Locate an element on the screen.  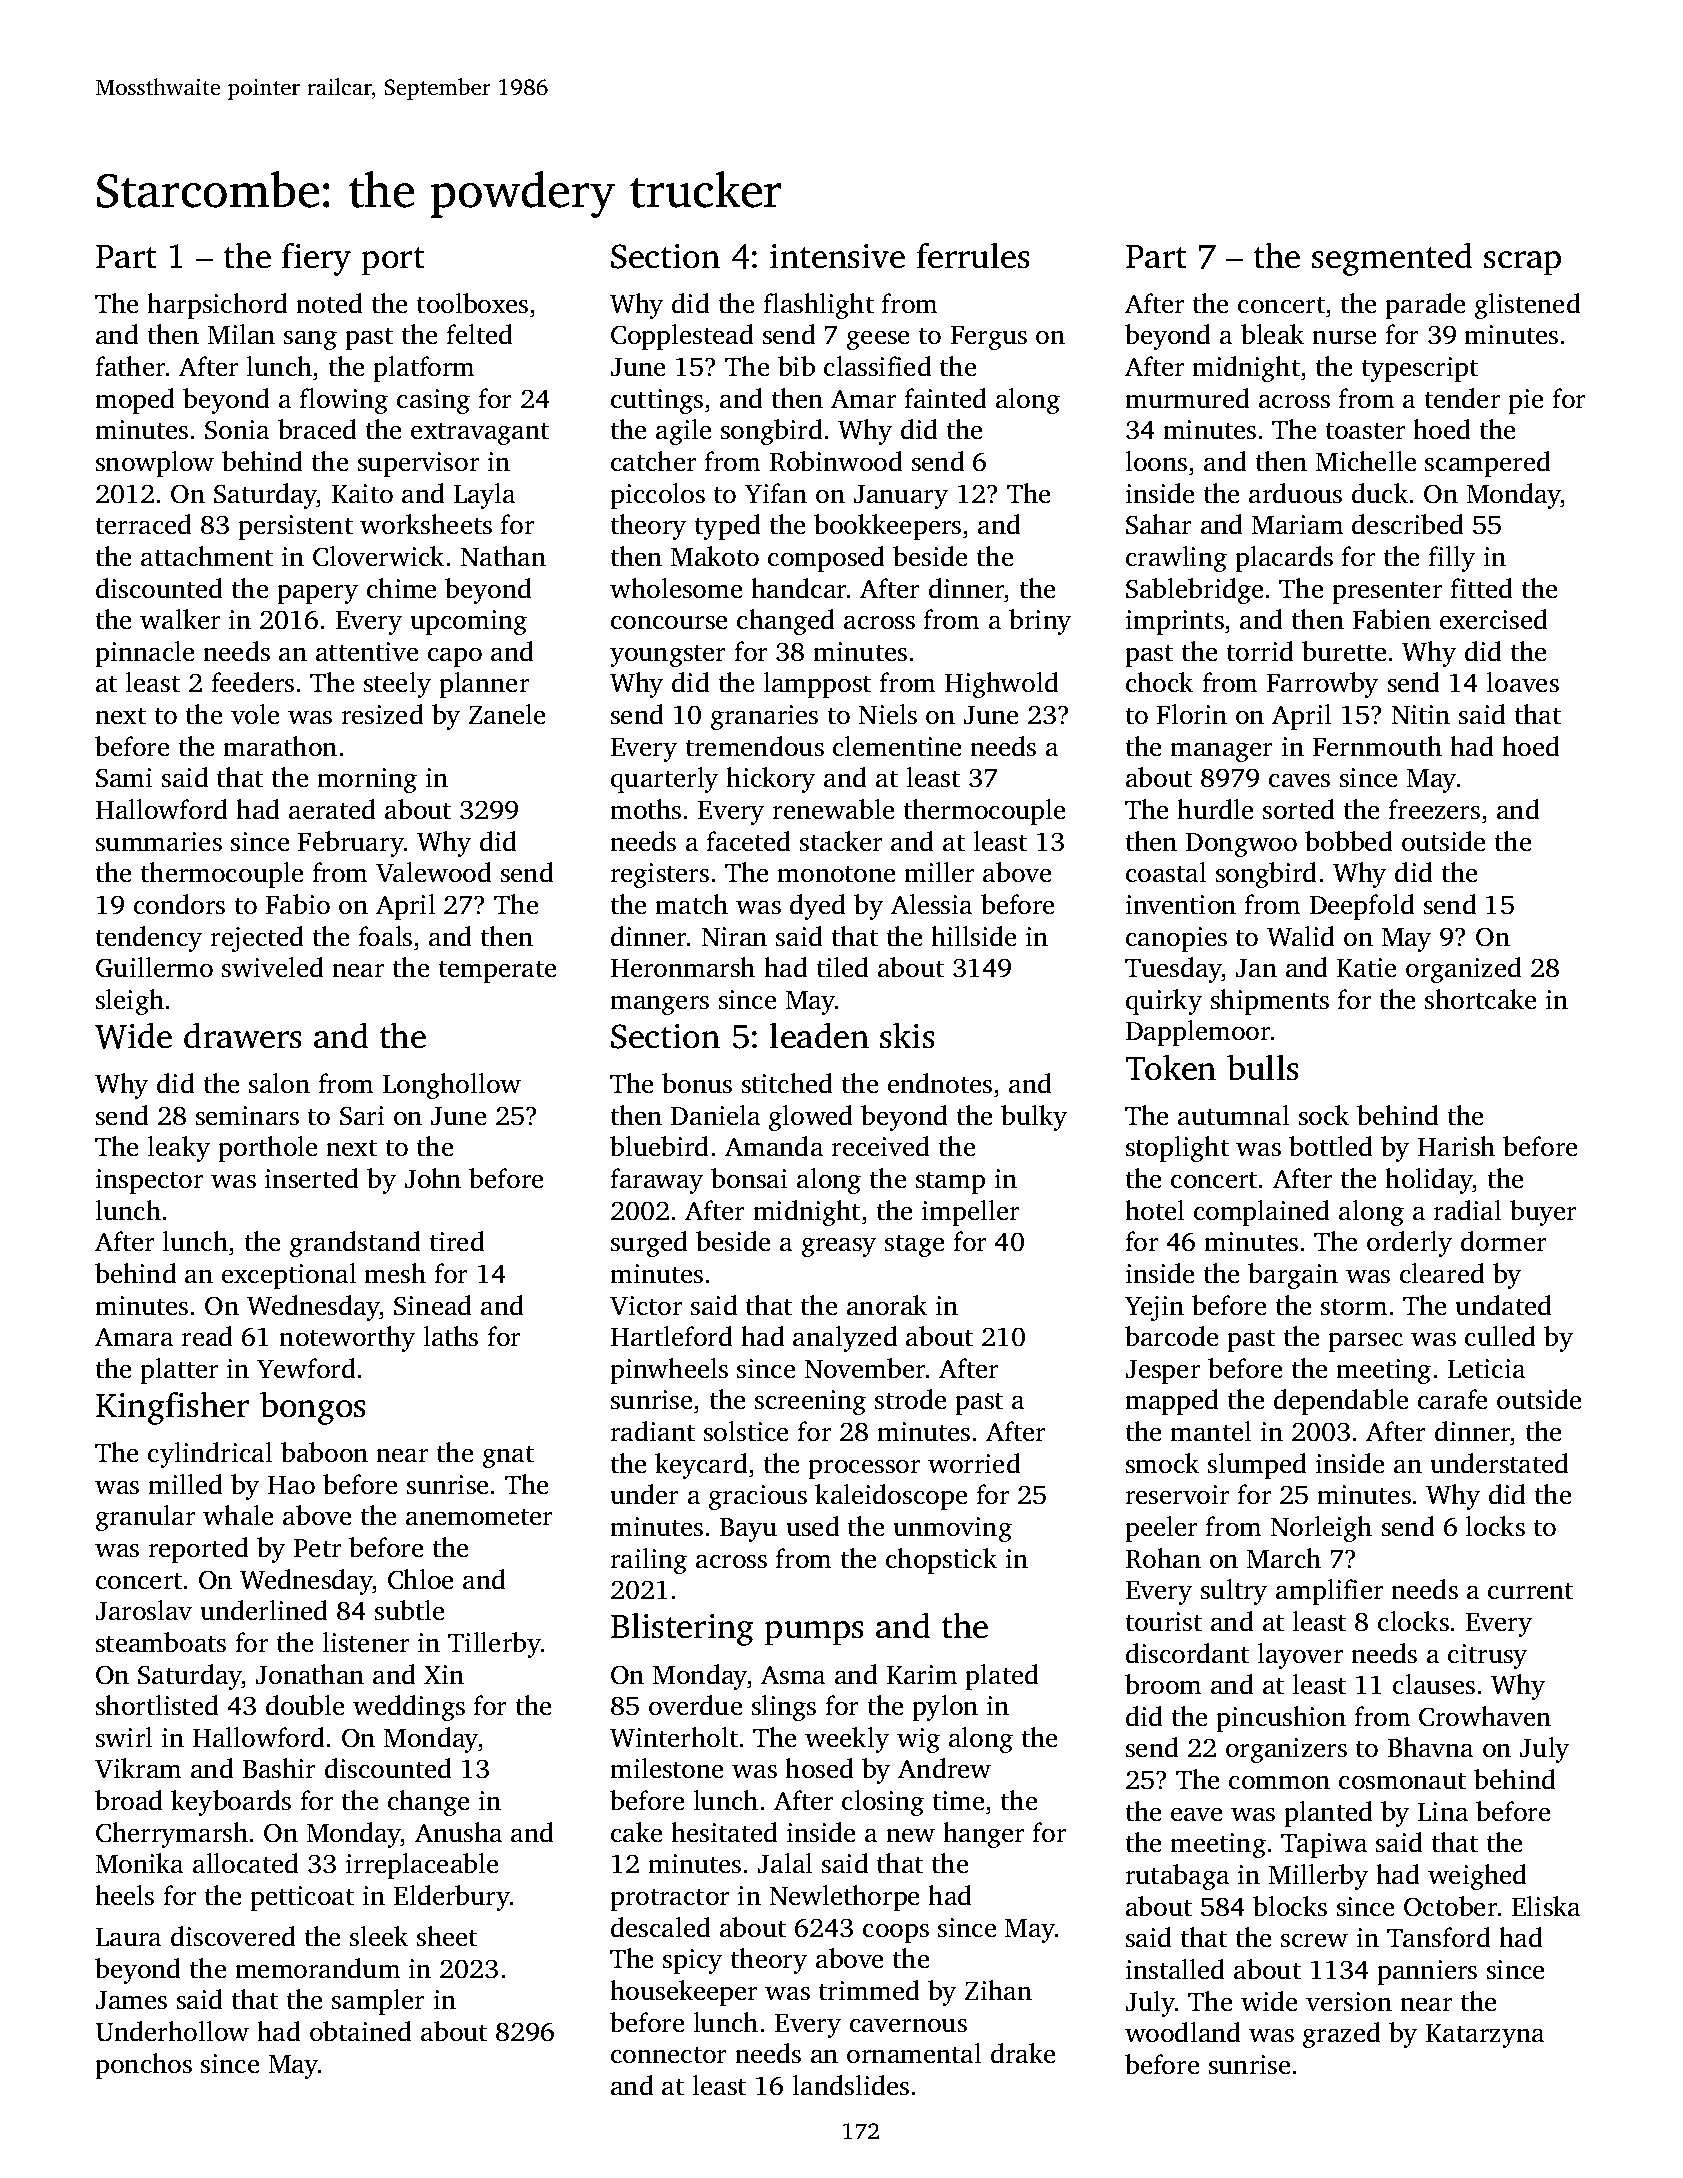
grazed is located at coordinates (1342, 2035).
